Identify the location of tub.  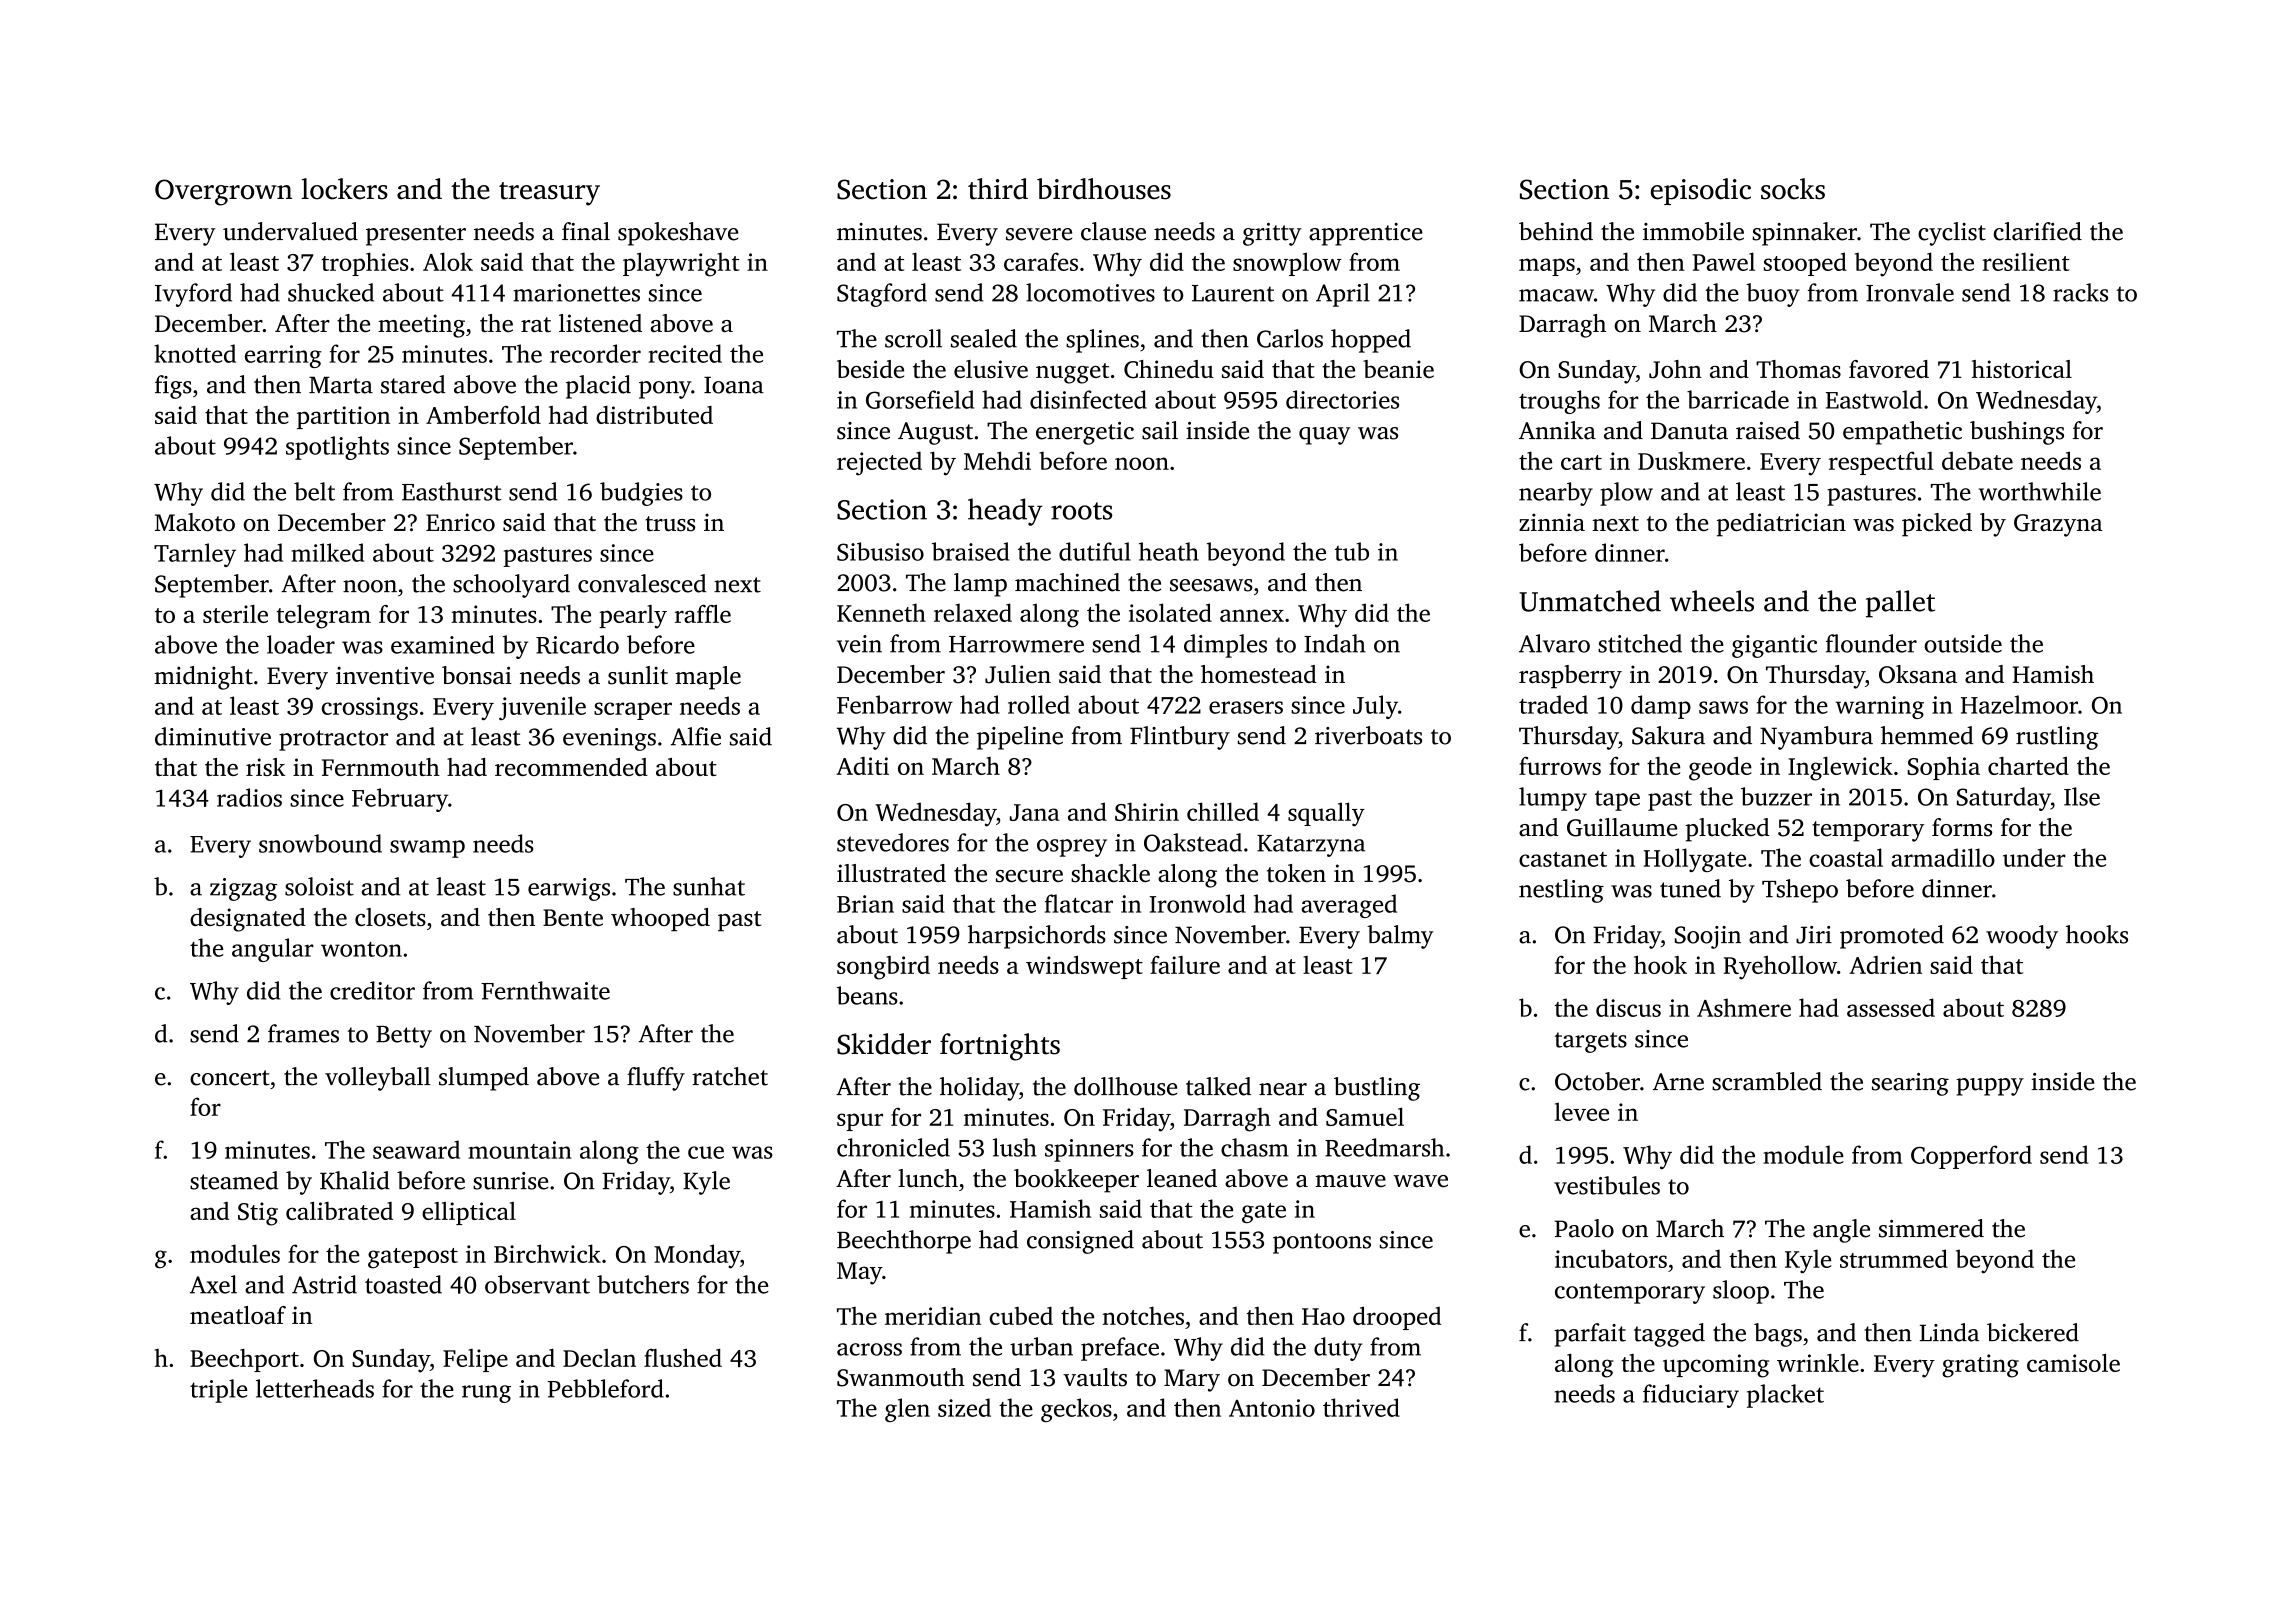
(1352, 551).
